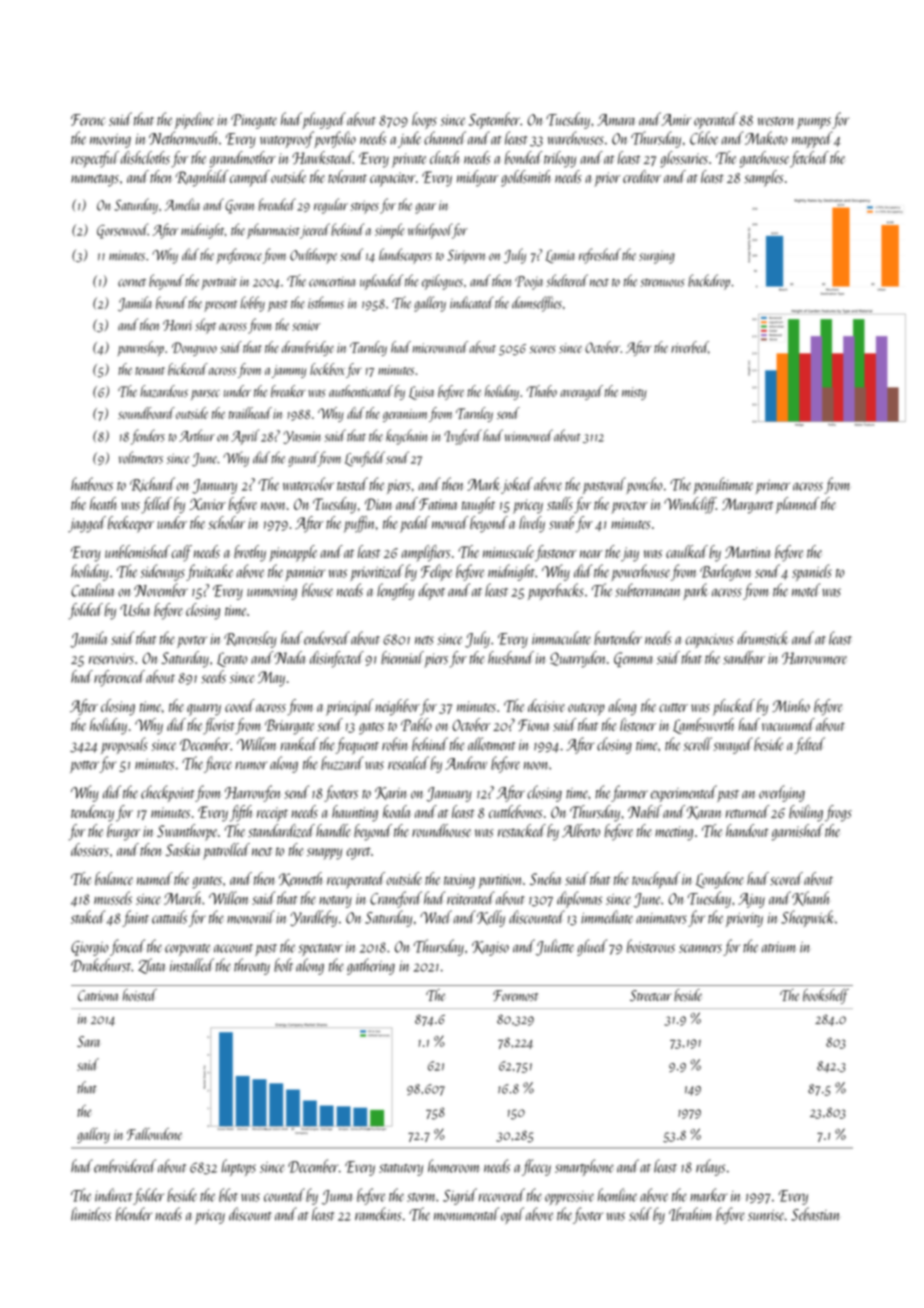 The height and width of the document is (1308, 924). Describe the element at coordinates (561, 638) in the document. I see `immaculate` at that location.
